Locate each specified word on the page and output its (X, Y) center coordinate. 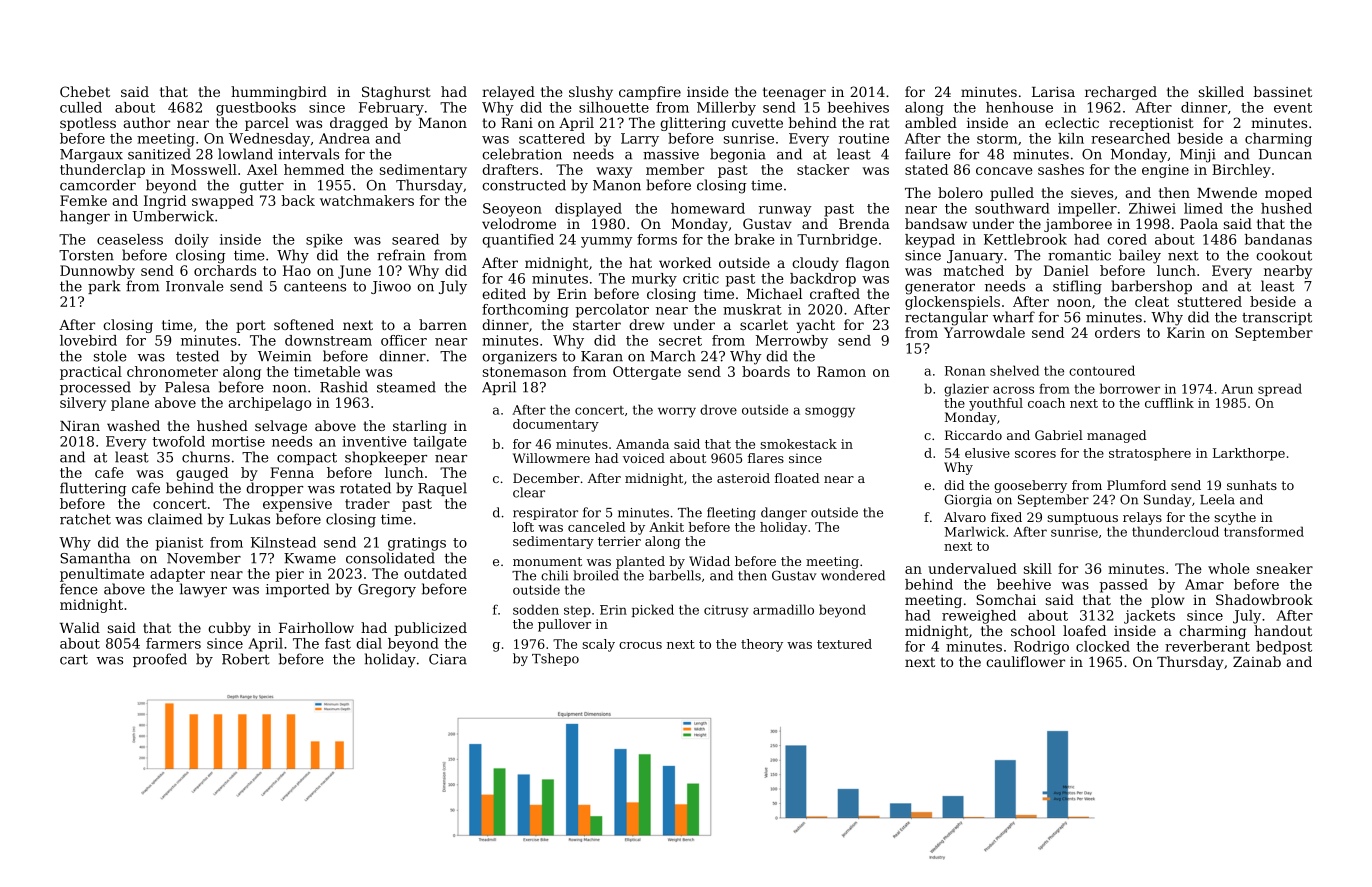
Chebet (85, 91)
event (1293, 108)
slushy (591, 93)
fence (78, 589)
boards (766, 371)
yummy (607, 242)
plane (130, 404)
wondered (853, 575)
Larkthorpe (1249, 454)
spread (1280, 389)
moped (1288, 194)
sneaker (1285, 568)
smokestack (798, 444)
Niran (80, 426)
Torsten (86, 255)
